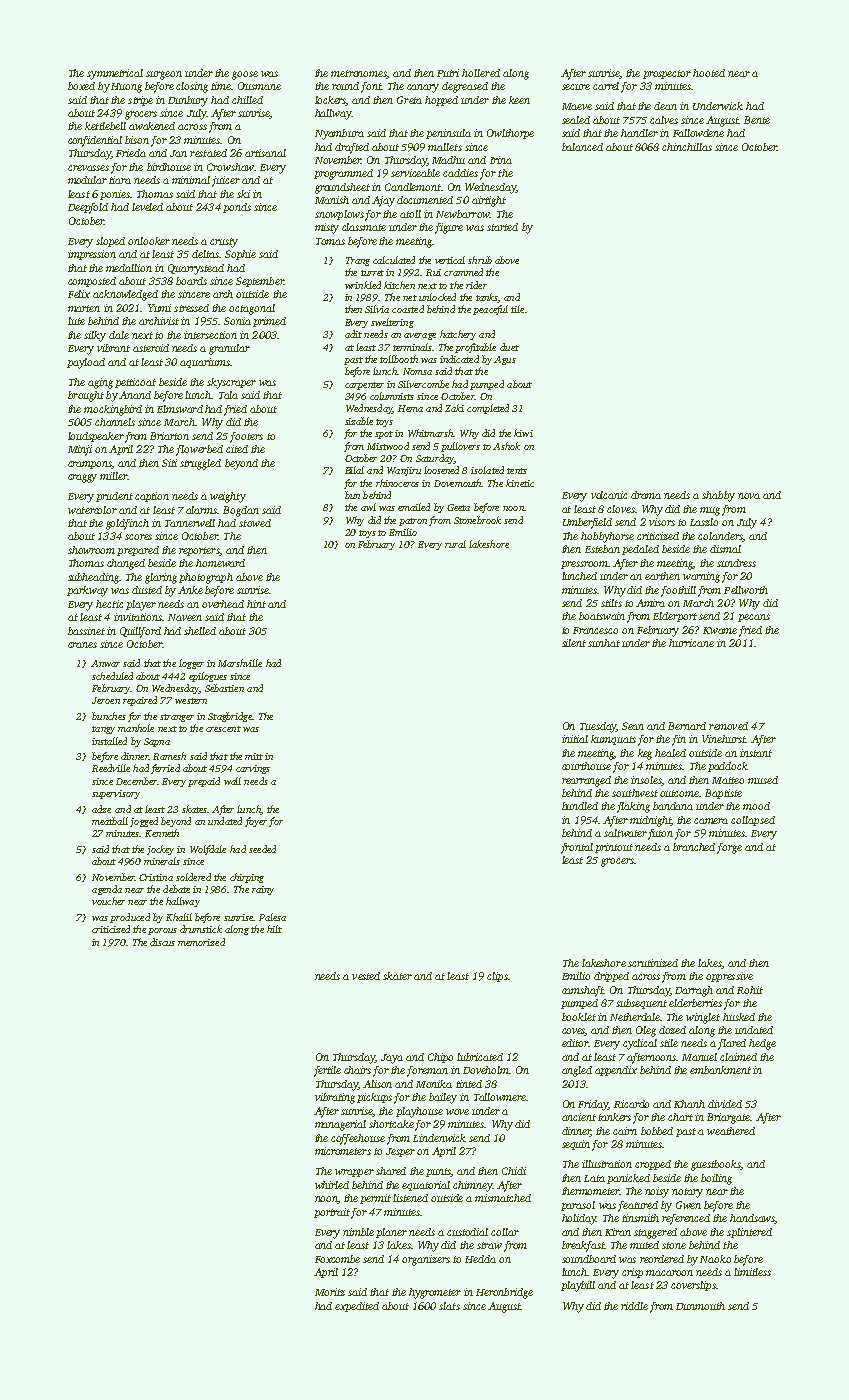  I want to click on hooted, so click(709, 73).
